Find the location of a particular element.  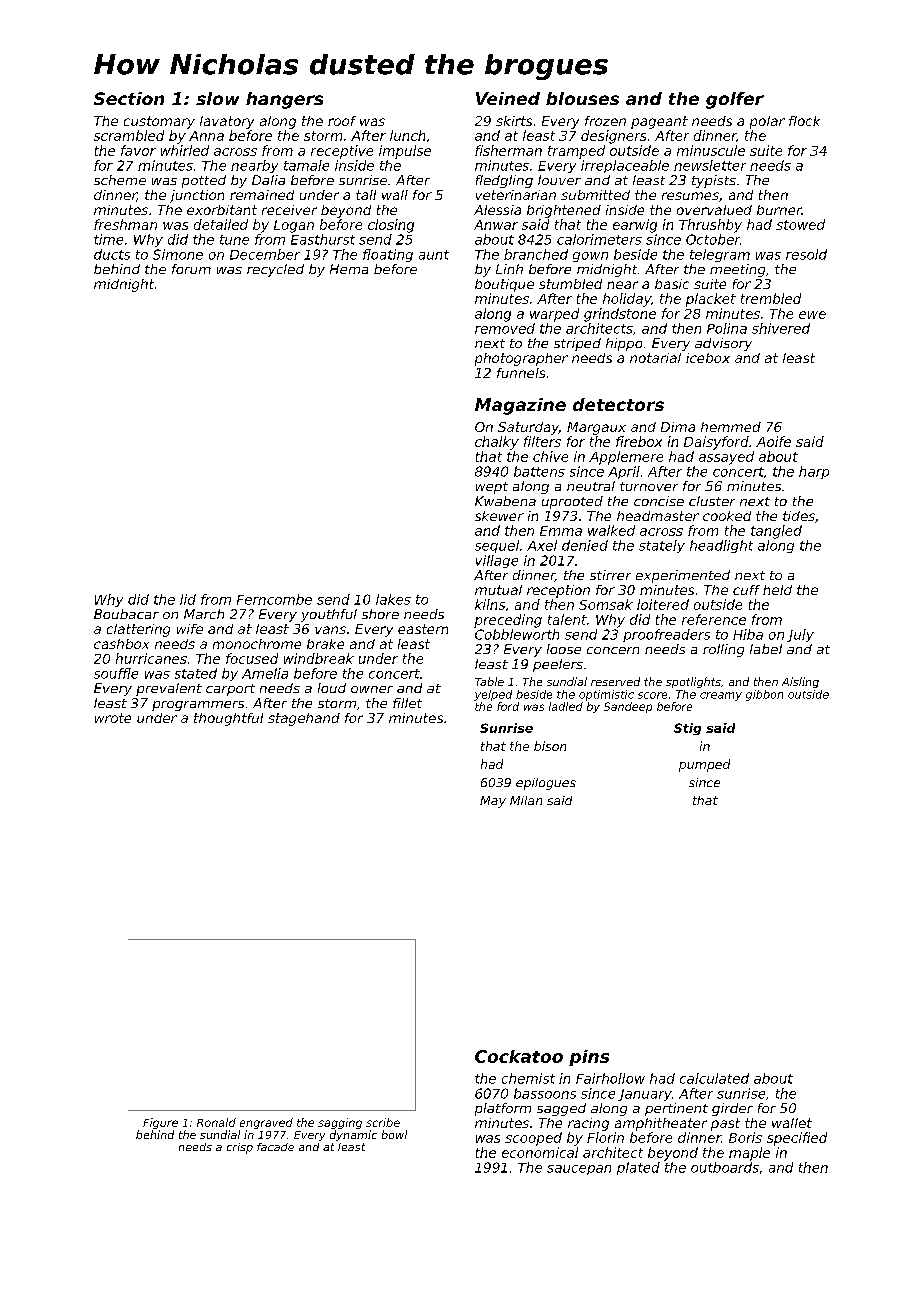

facade is located at coordinates (275, 1147).
